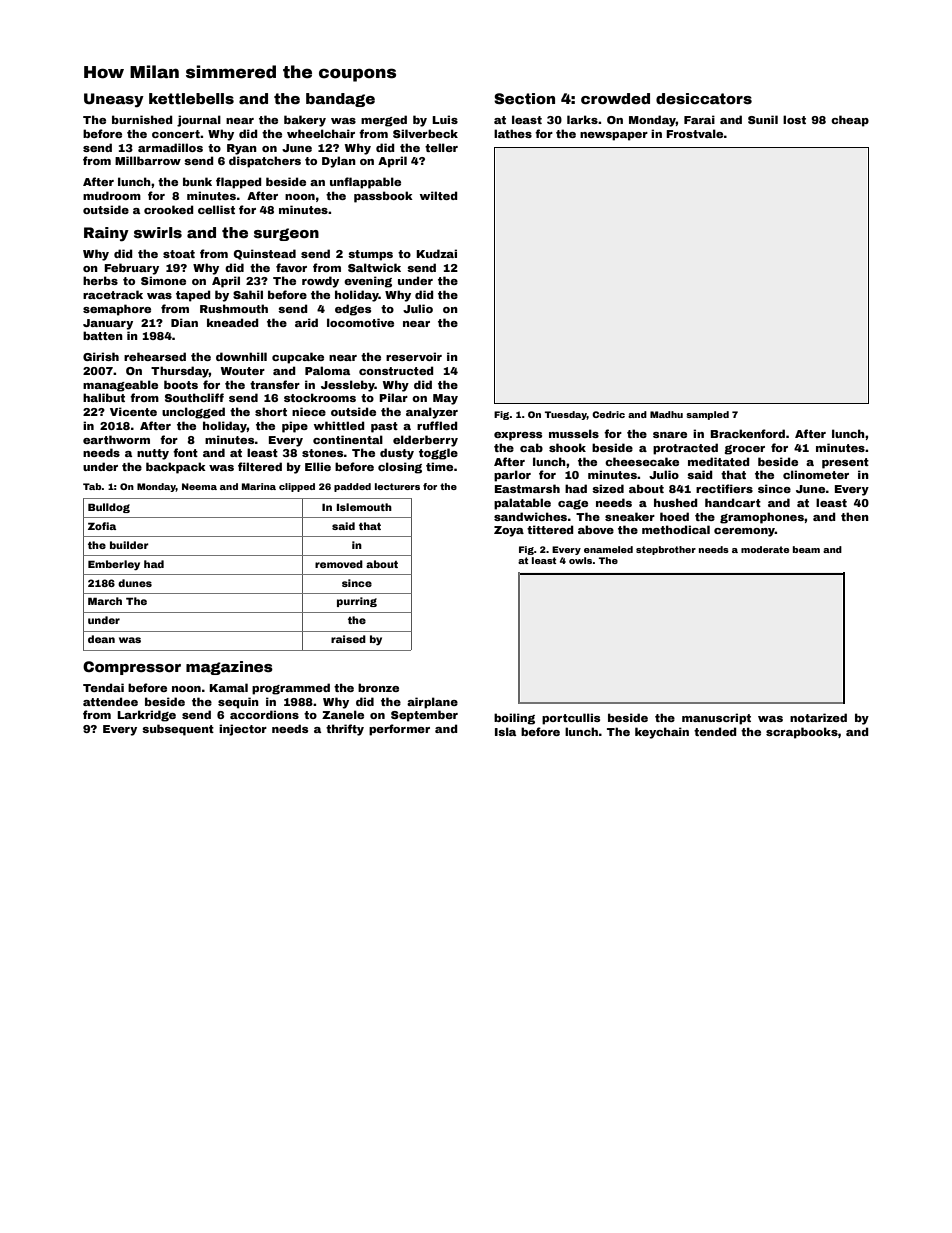 The width and height of the page is (952, 1233). I want to click on nutty, so click(153, 454).
